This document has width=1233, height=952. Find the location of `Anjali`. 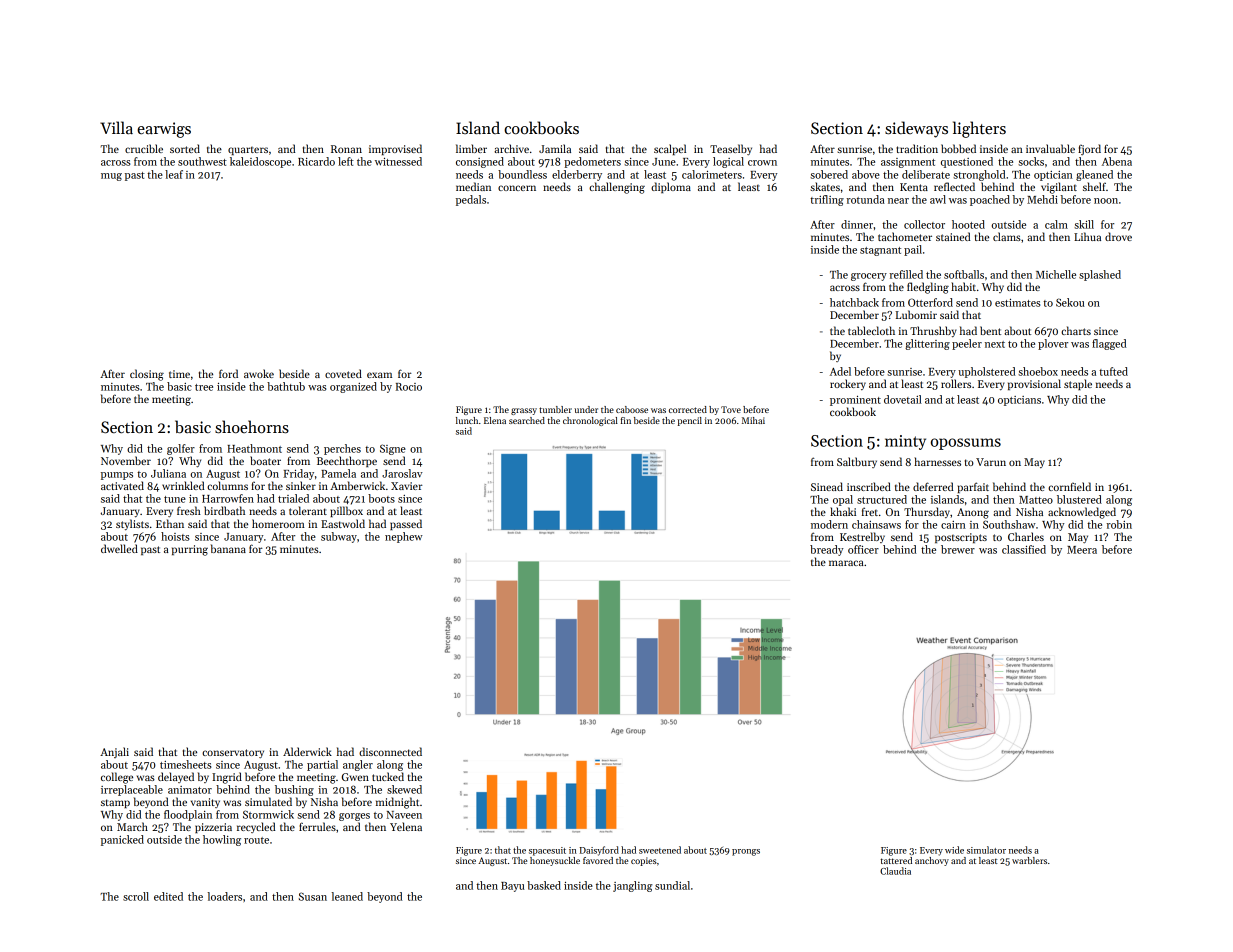

Anjali is located at coordinates (114, 752).
